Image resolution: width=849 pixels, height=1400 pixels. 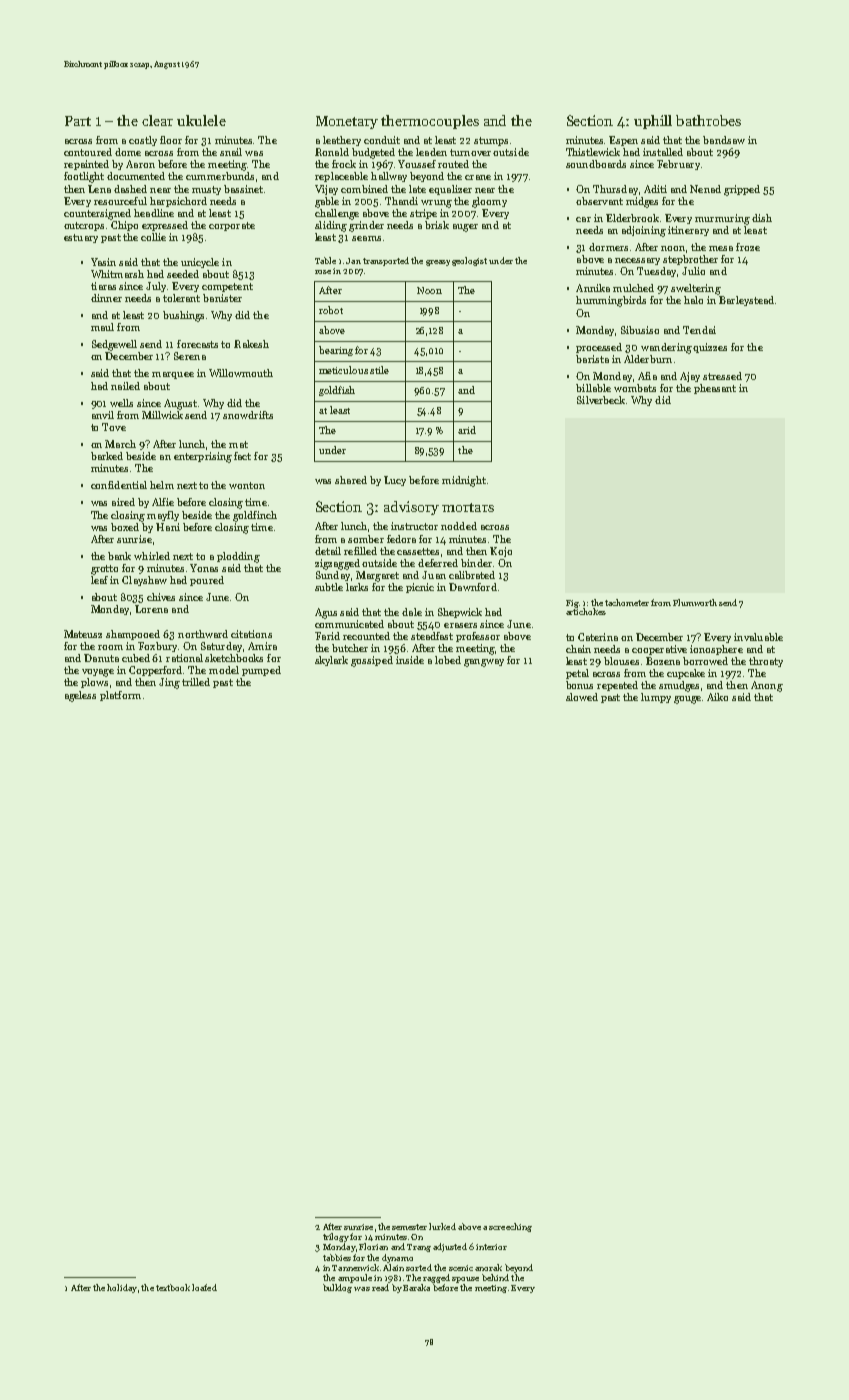 What do you see at coordinates (409, 1227) in the page?
I see `semester` at bounding box center [409, 1227].
